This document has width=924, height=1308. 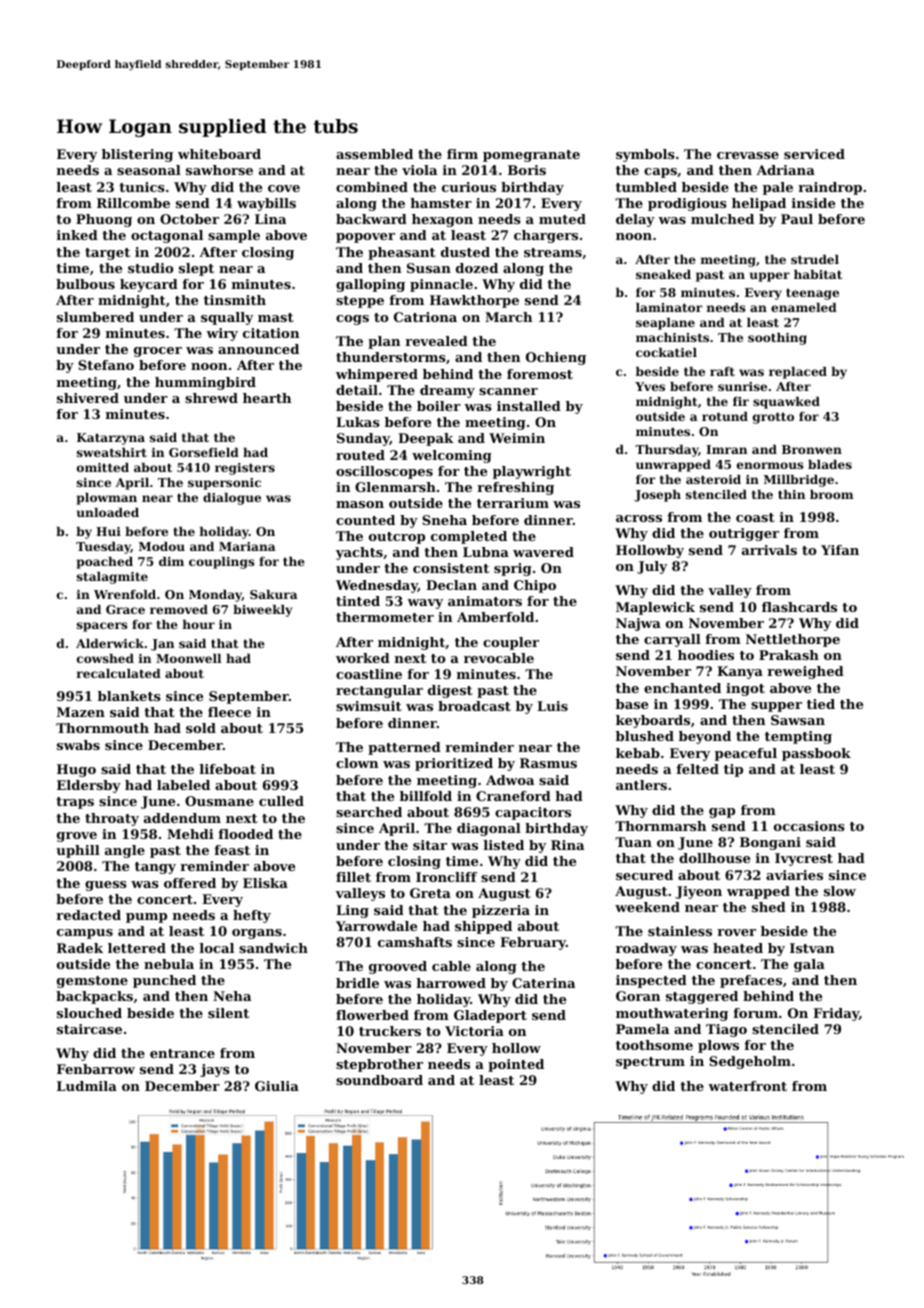 I want to click on worked, so click(x=363, y=658).
